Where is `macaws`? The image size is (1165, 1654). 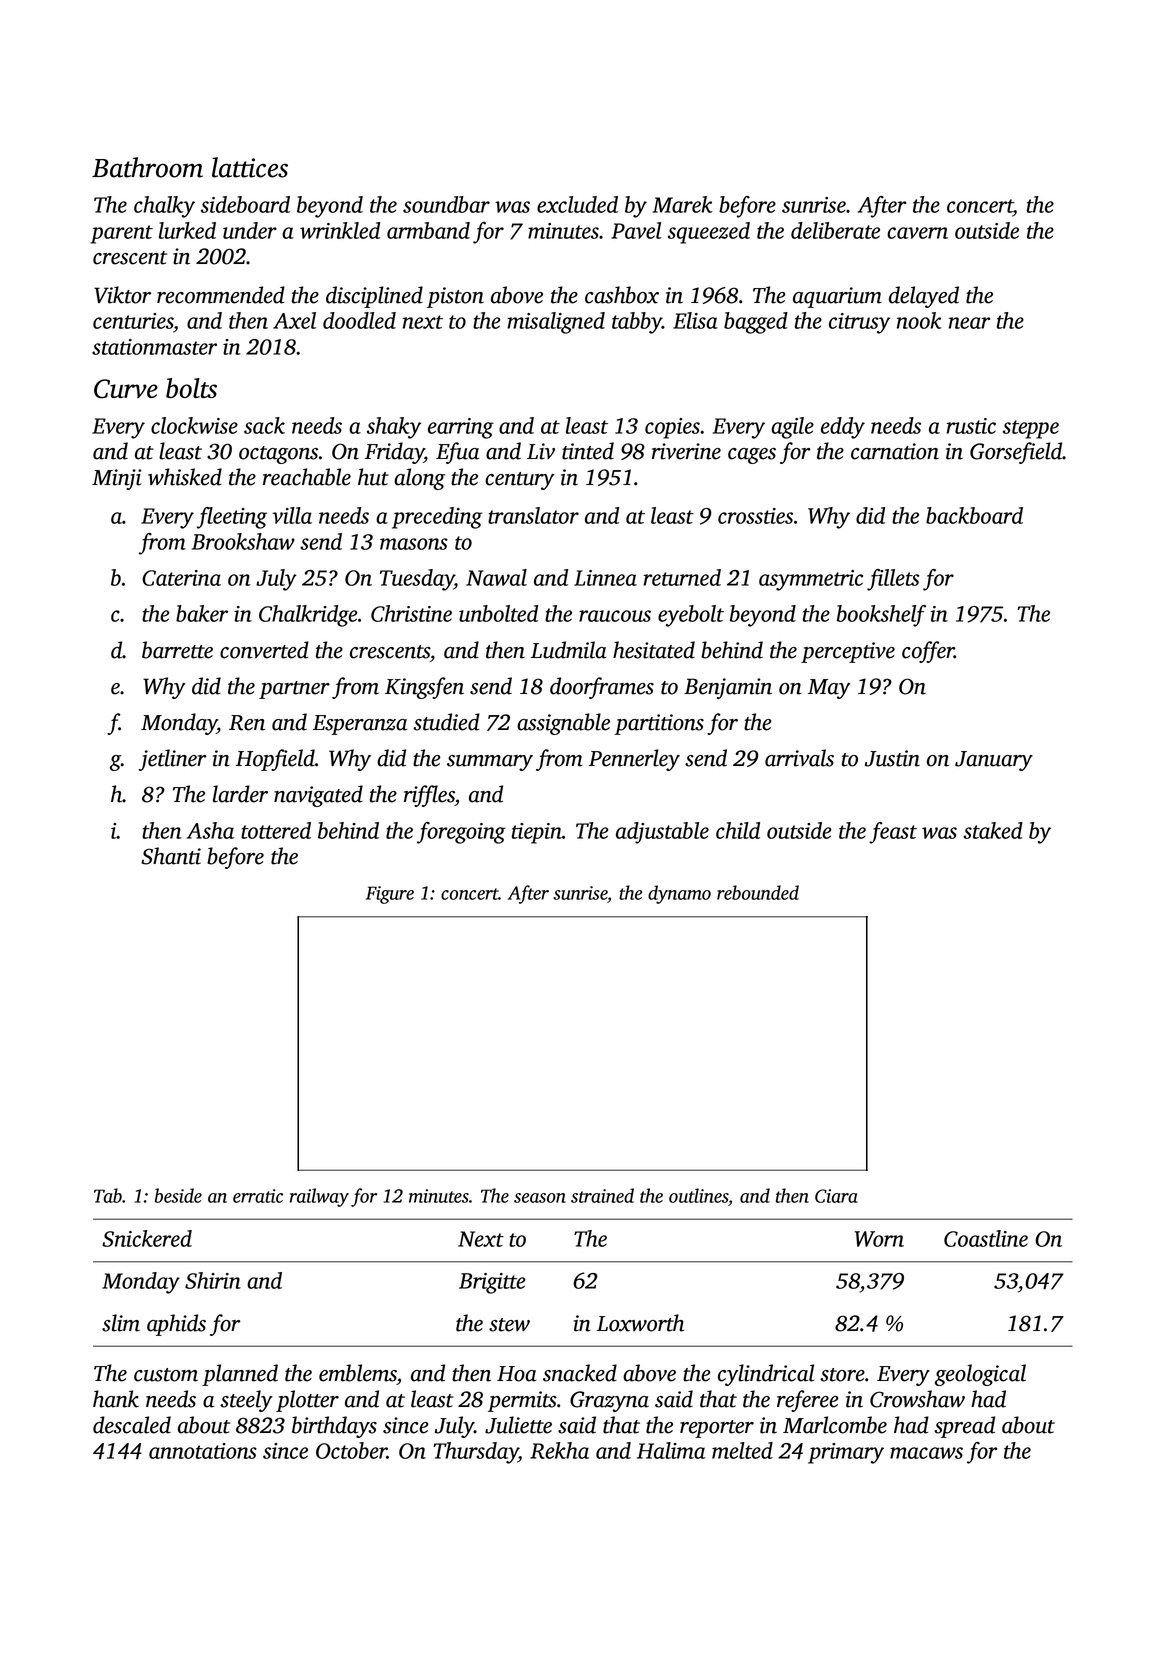 macaws is located at coordinates (926, 1453).
